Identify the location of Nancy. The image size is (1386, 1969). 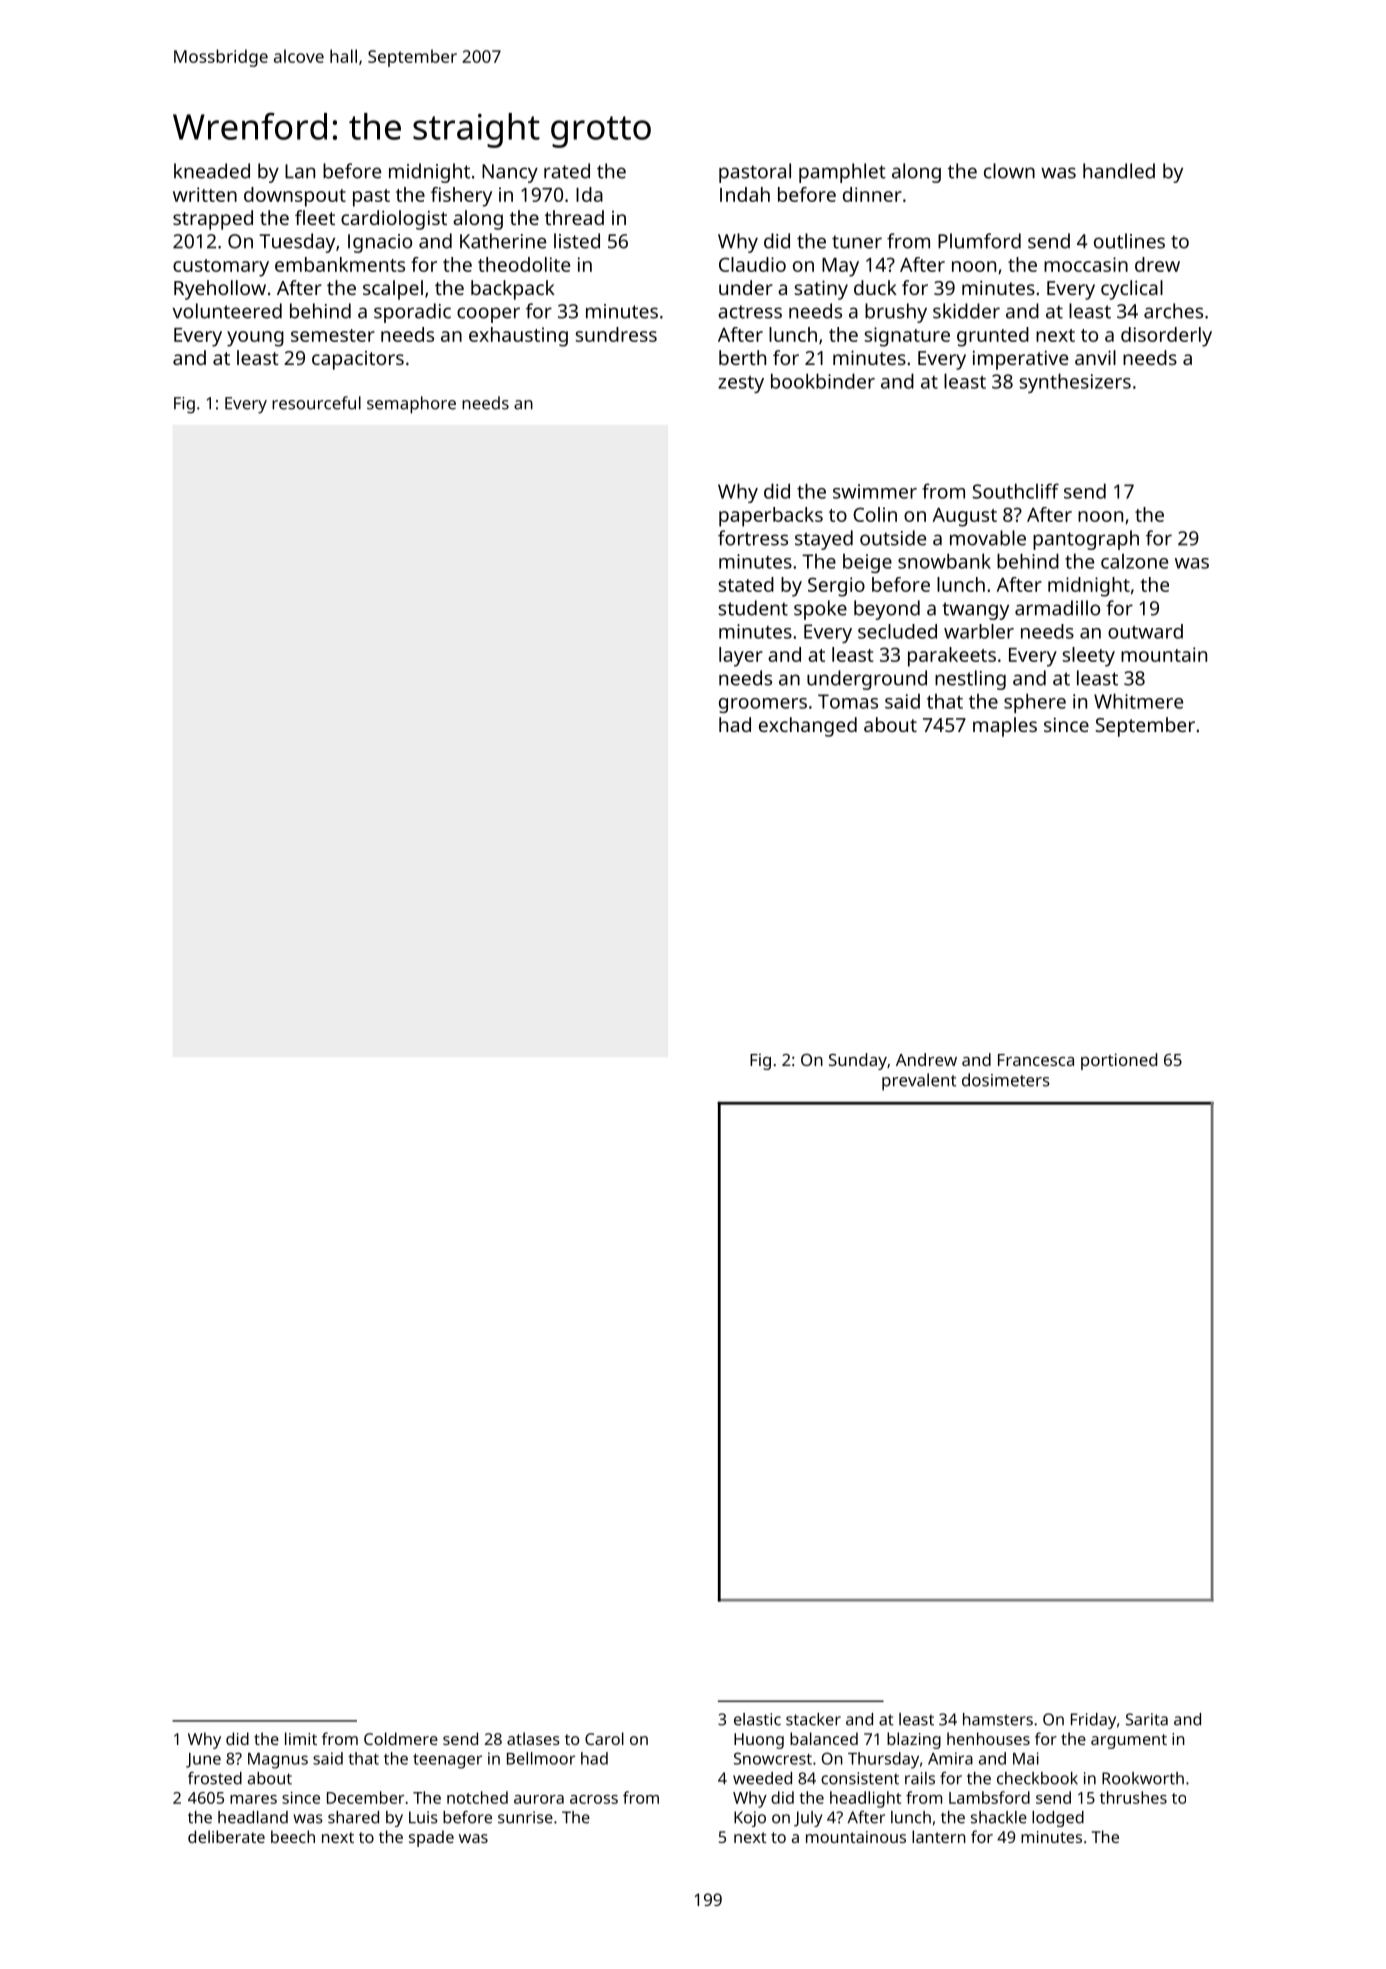
(510, 173).
